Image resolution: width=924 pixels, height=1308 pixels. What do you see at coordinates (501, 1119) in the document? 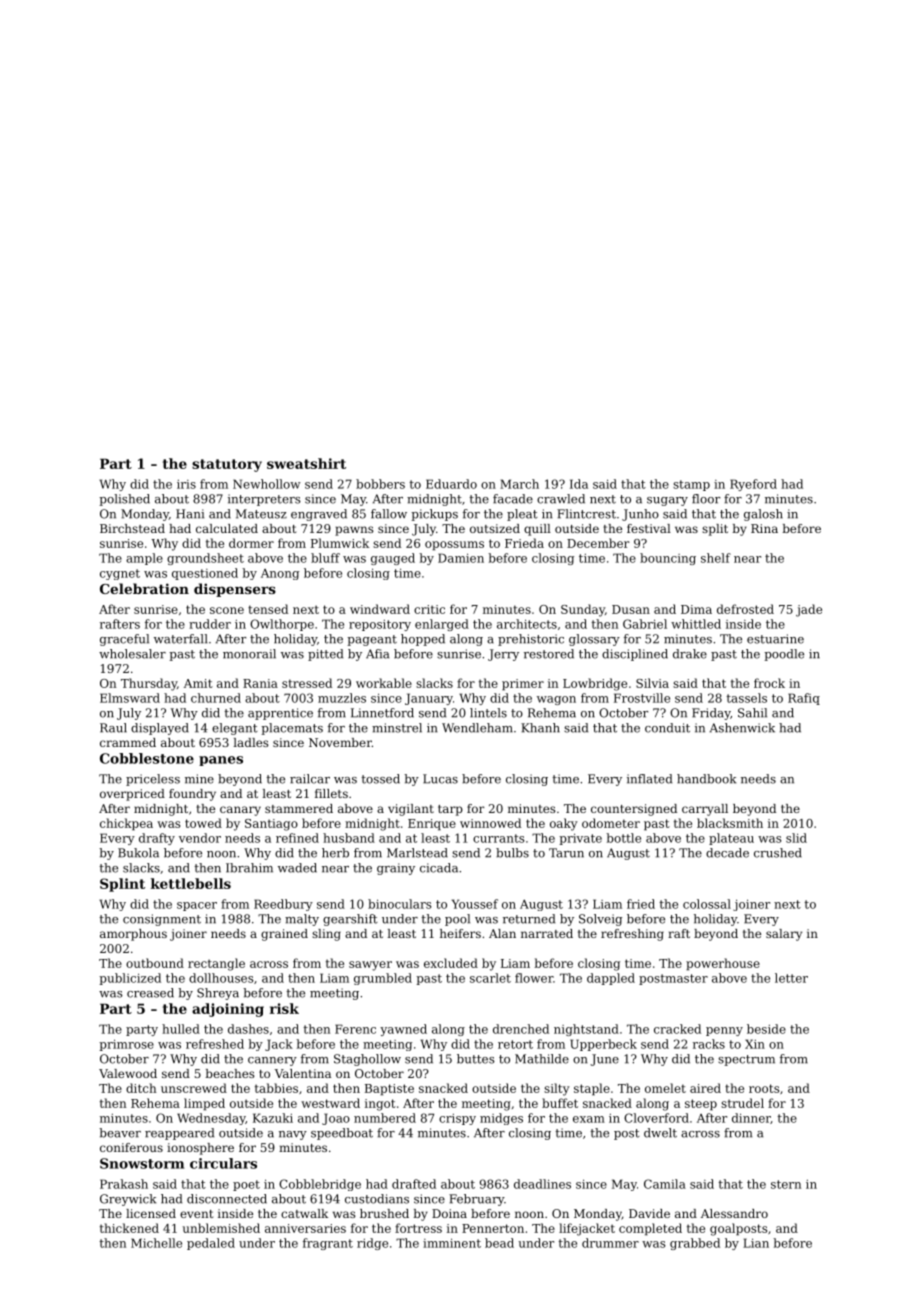
I see `midges` at bounding box center [501, 1119].
